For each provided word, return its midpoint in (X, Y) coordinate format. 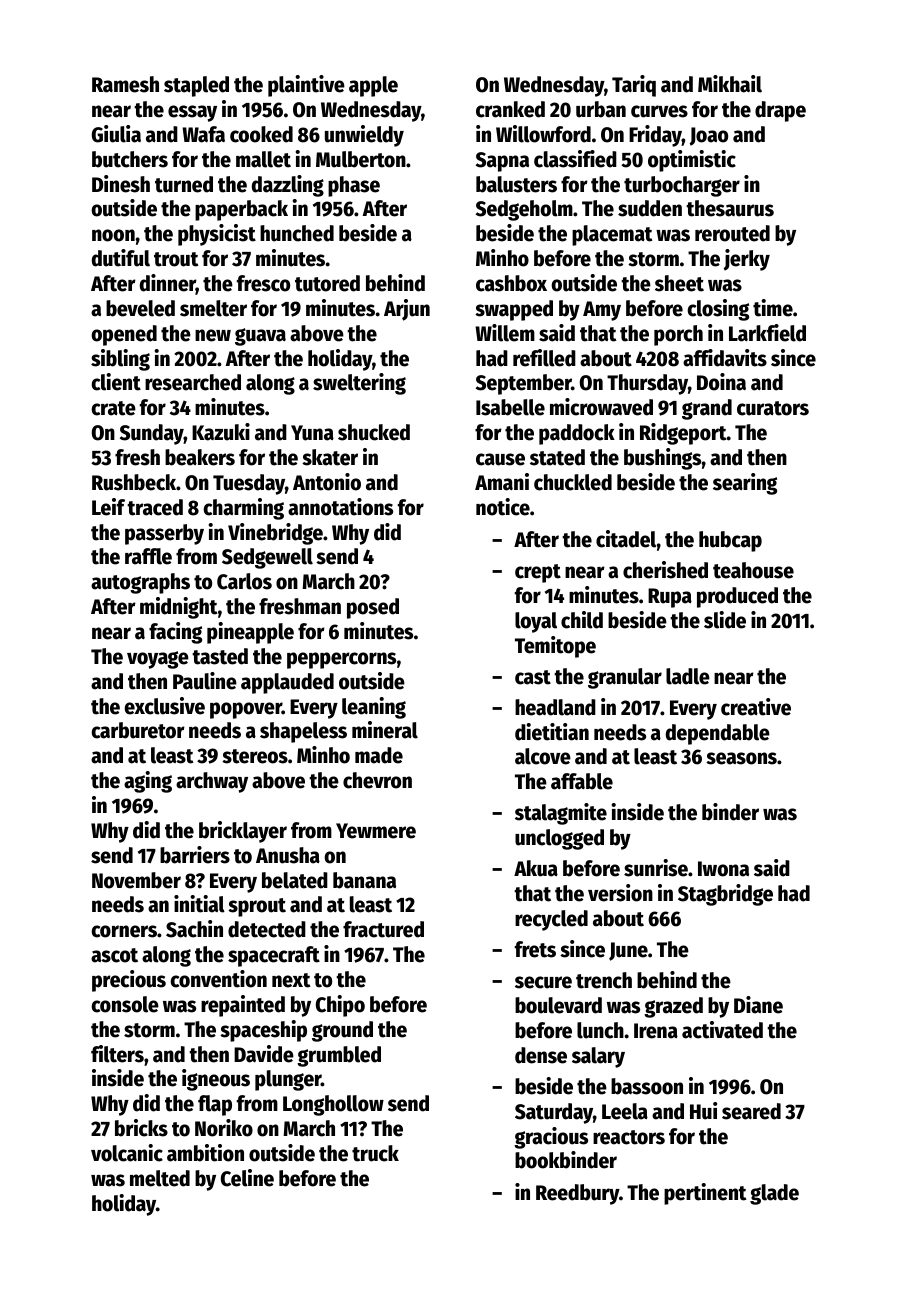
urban (601, 109)
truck (375, 1153)
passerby (164, 534)
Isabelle (510, 407)
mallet (263, 159)
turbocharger (682, 186)
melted (160, 1178)
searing (745, 484)
